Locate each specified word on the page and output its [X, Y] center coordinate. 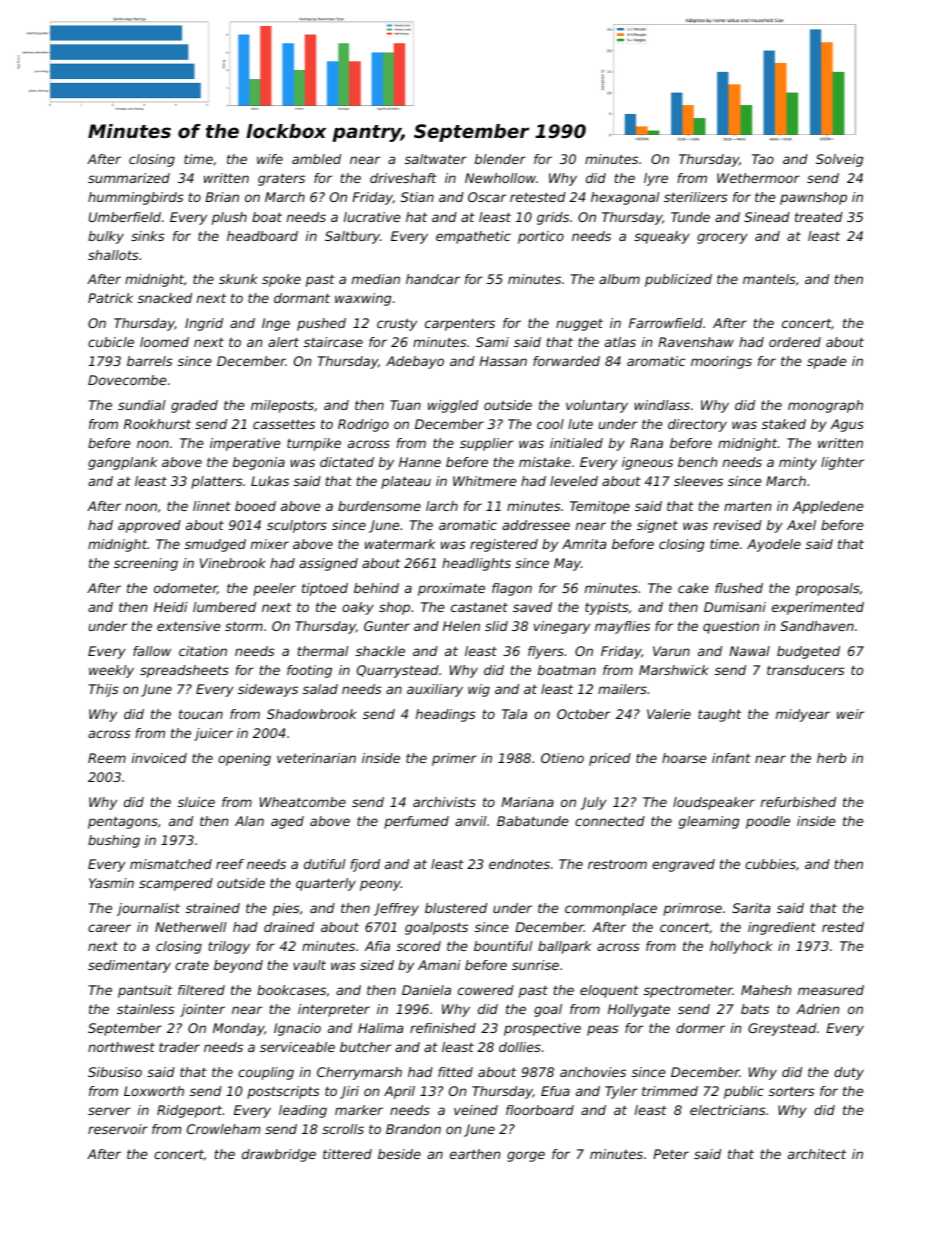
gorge [526, 1156]
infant [731, 758]
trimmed [670, 1091]
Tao [763, 159]
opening [244, 759]
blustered [456, 908]
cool [550, 424]
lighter [842, 463]
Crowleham [223, 1129]
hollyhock [741, 947]
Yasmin [111, 883]
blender [500, 159]
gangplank [122, 463]
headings [446, 715]
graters [281, 180]
